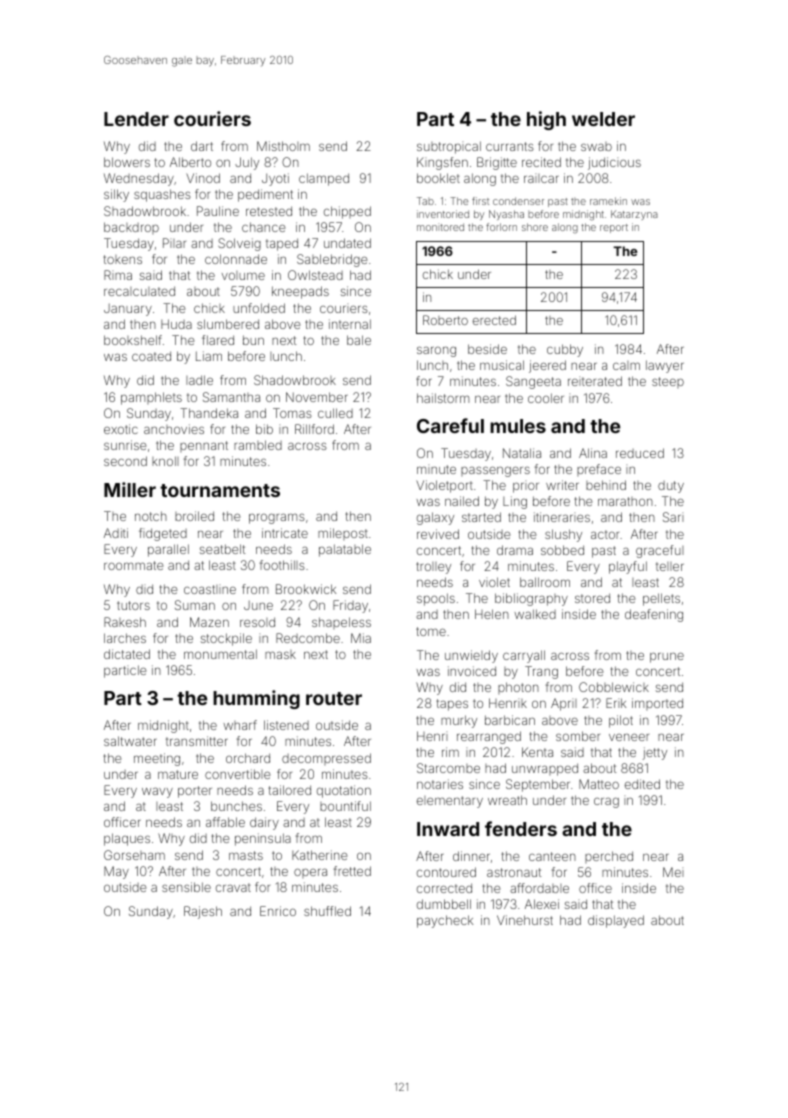  I want to click on cubby, so click(565, 350).
